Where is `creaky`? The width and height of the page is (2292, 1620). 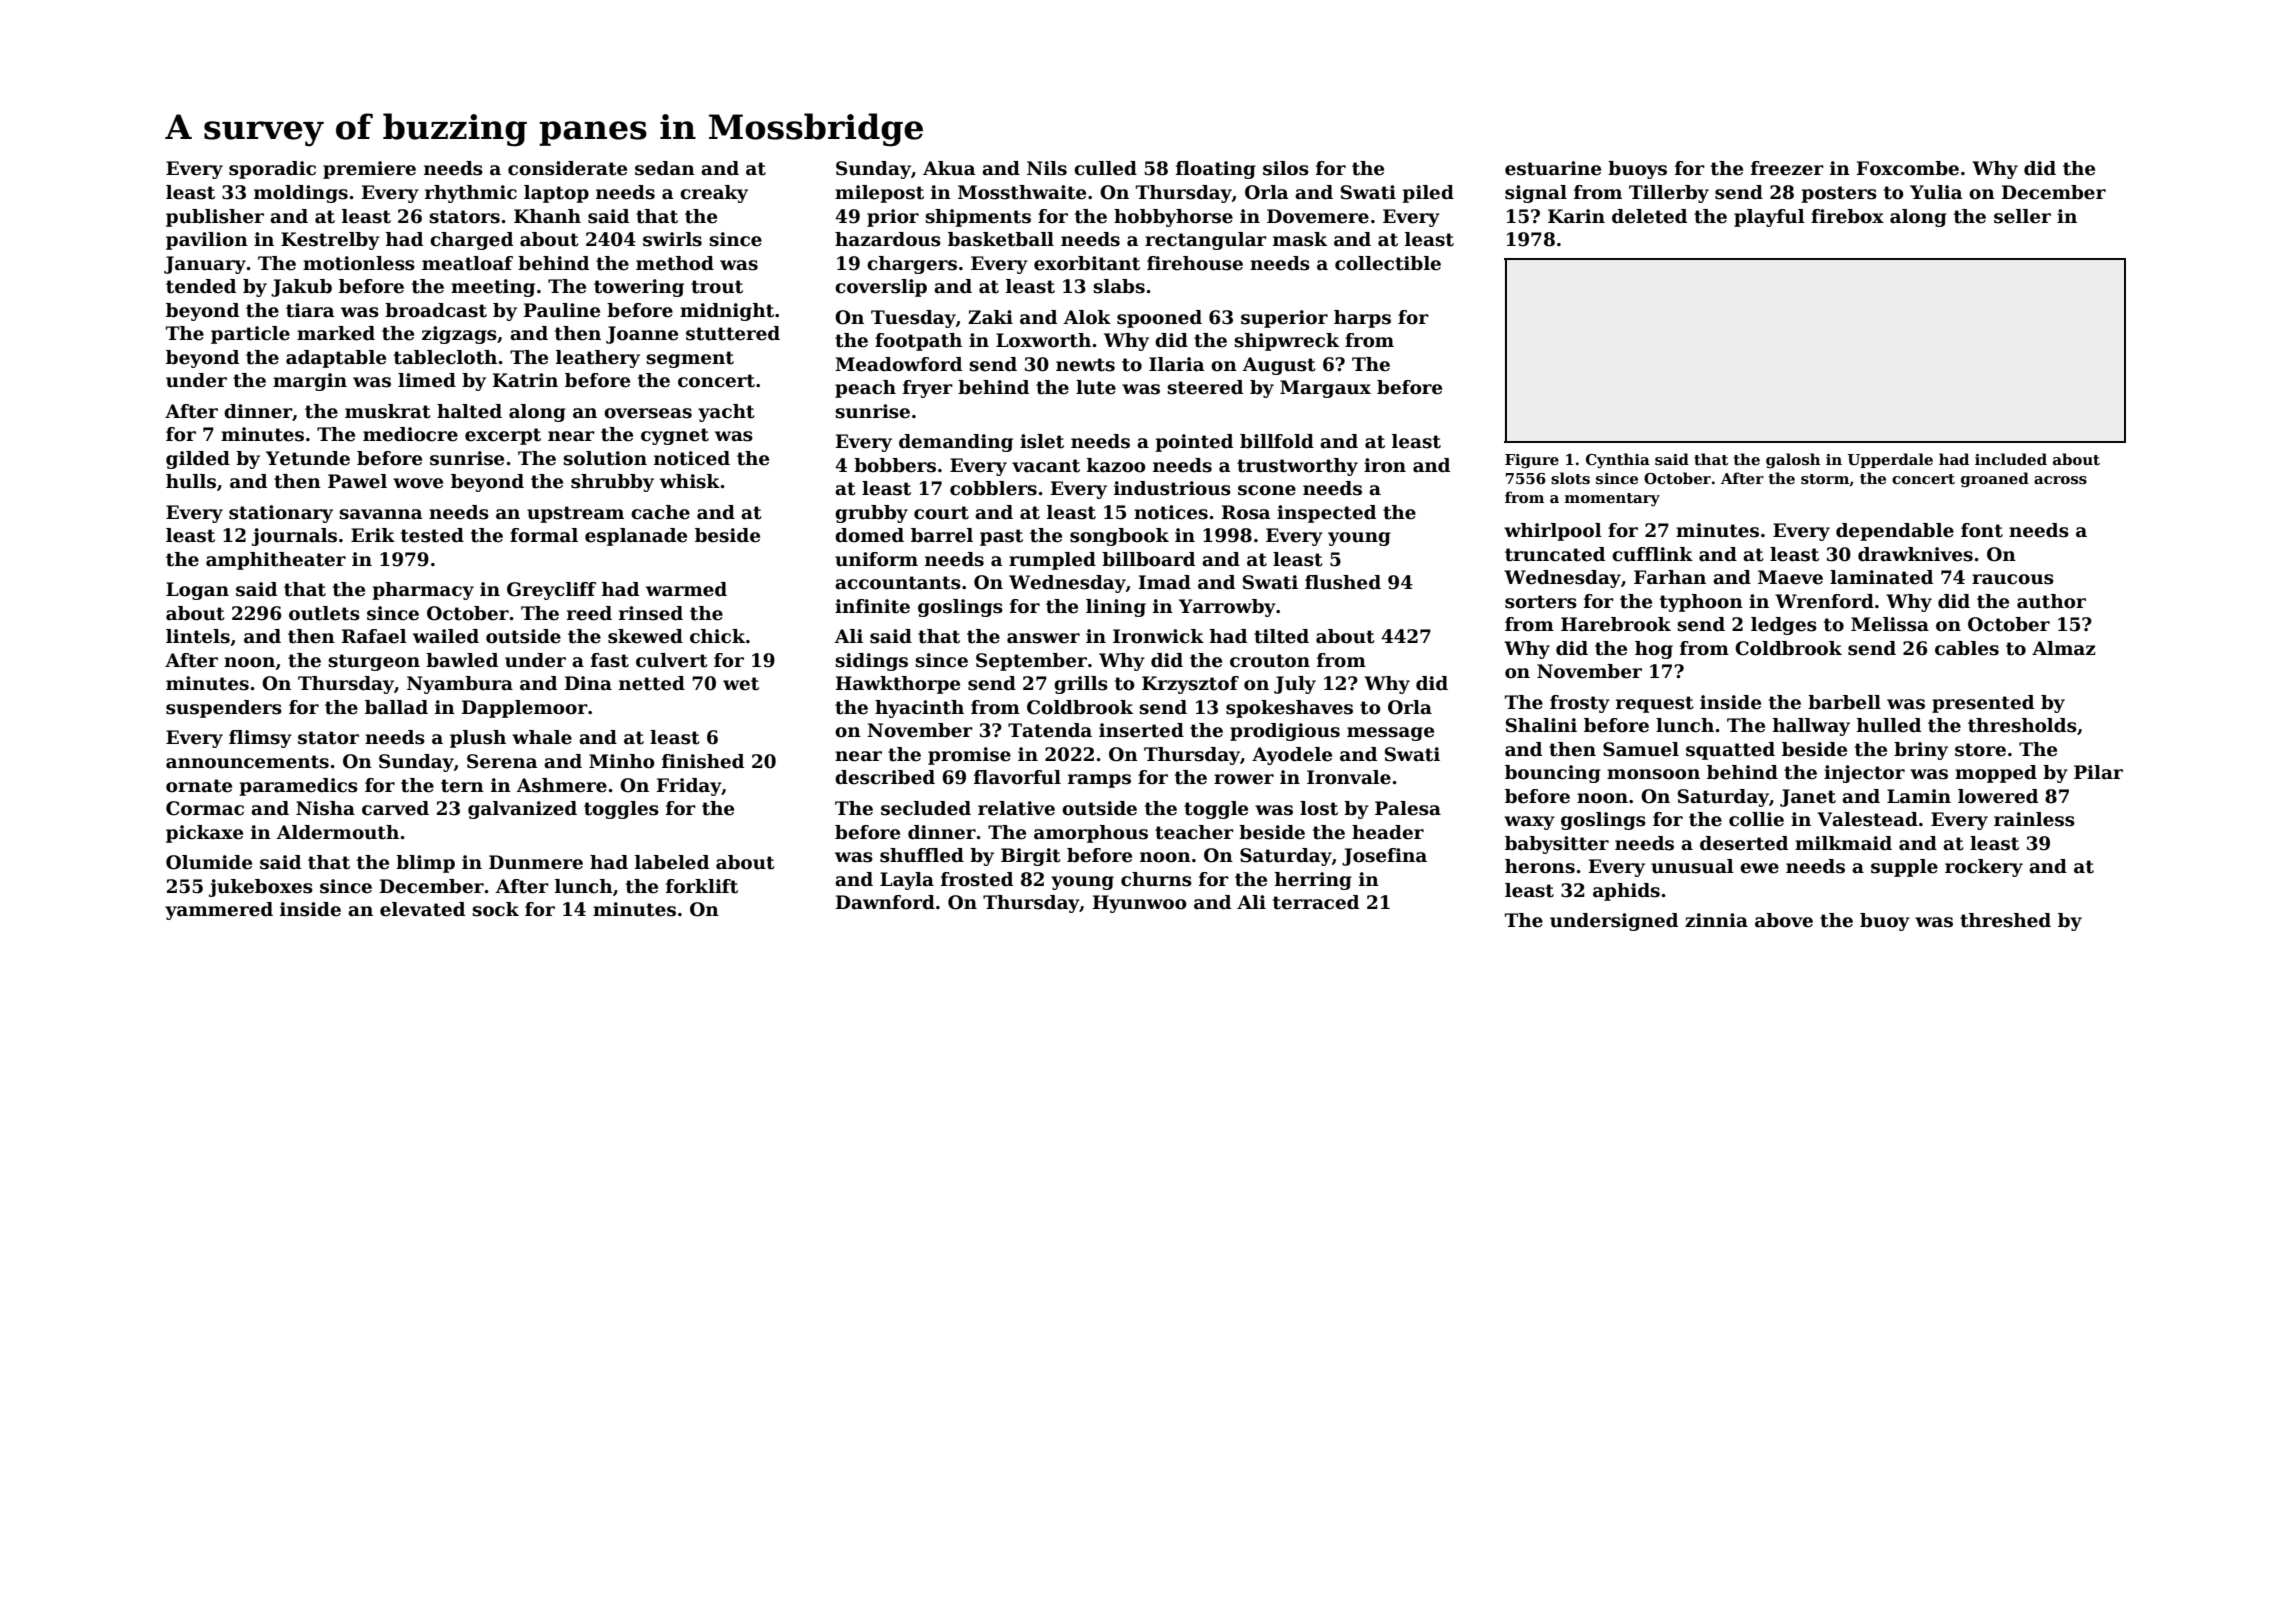
creaky is located at coordinates (714, 194).
